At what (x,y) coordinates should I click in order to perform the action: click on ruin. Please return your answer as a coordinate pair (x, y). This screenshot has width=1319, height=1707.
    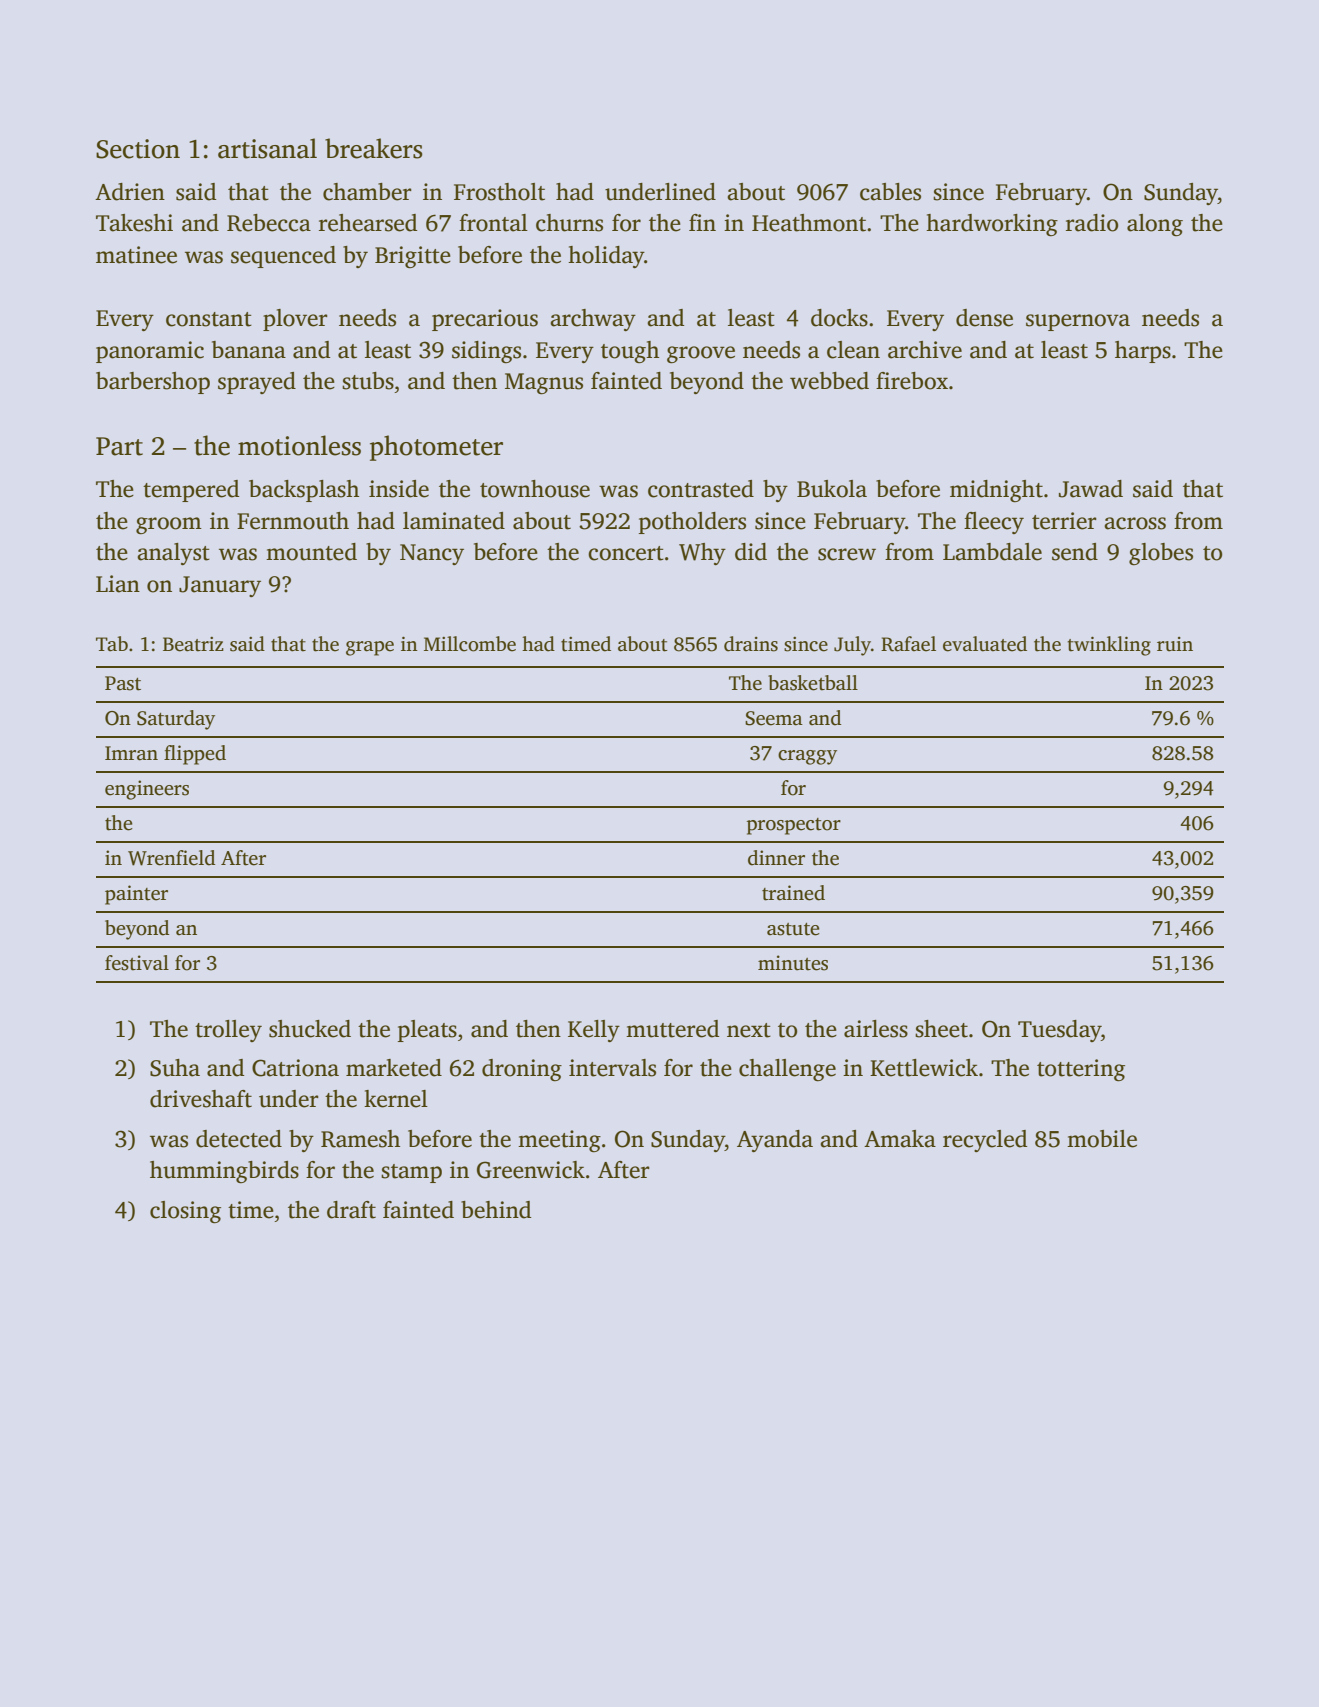
    Looking at the image, I should click on (1175, 644).
